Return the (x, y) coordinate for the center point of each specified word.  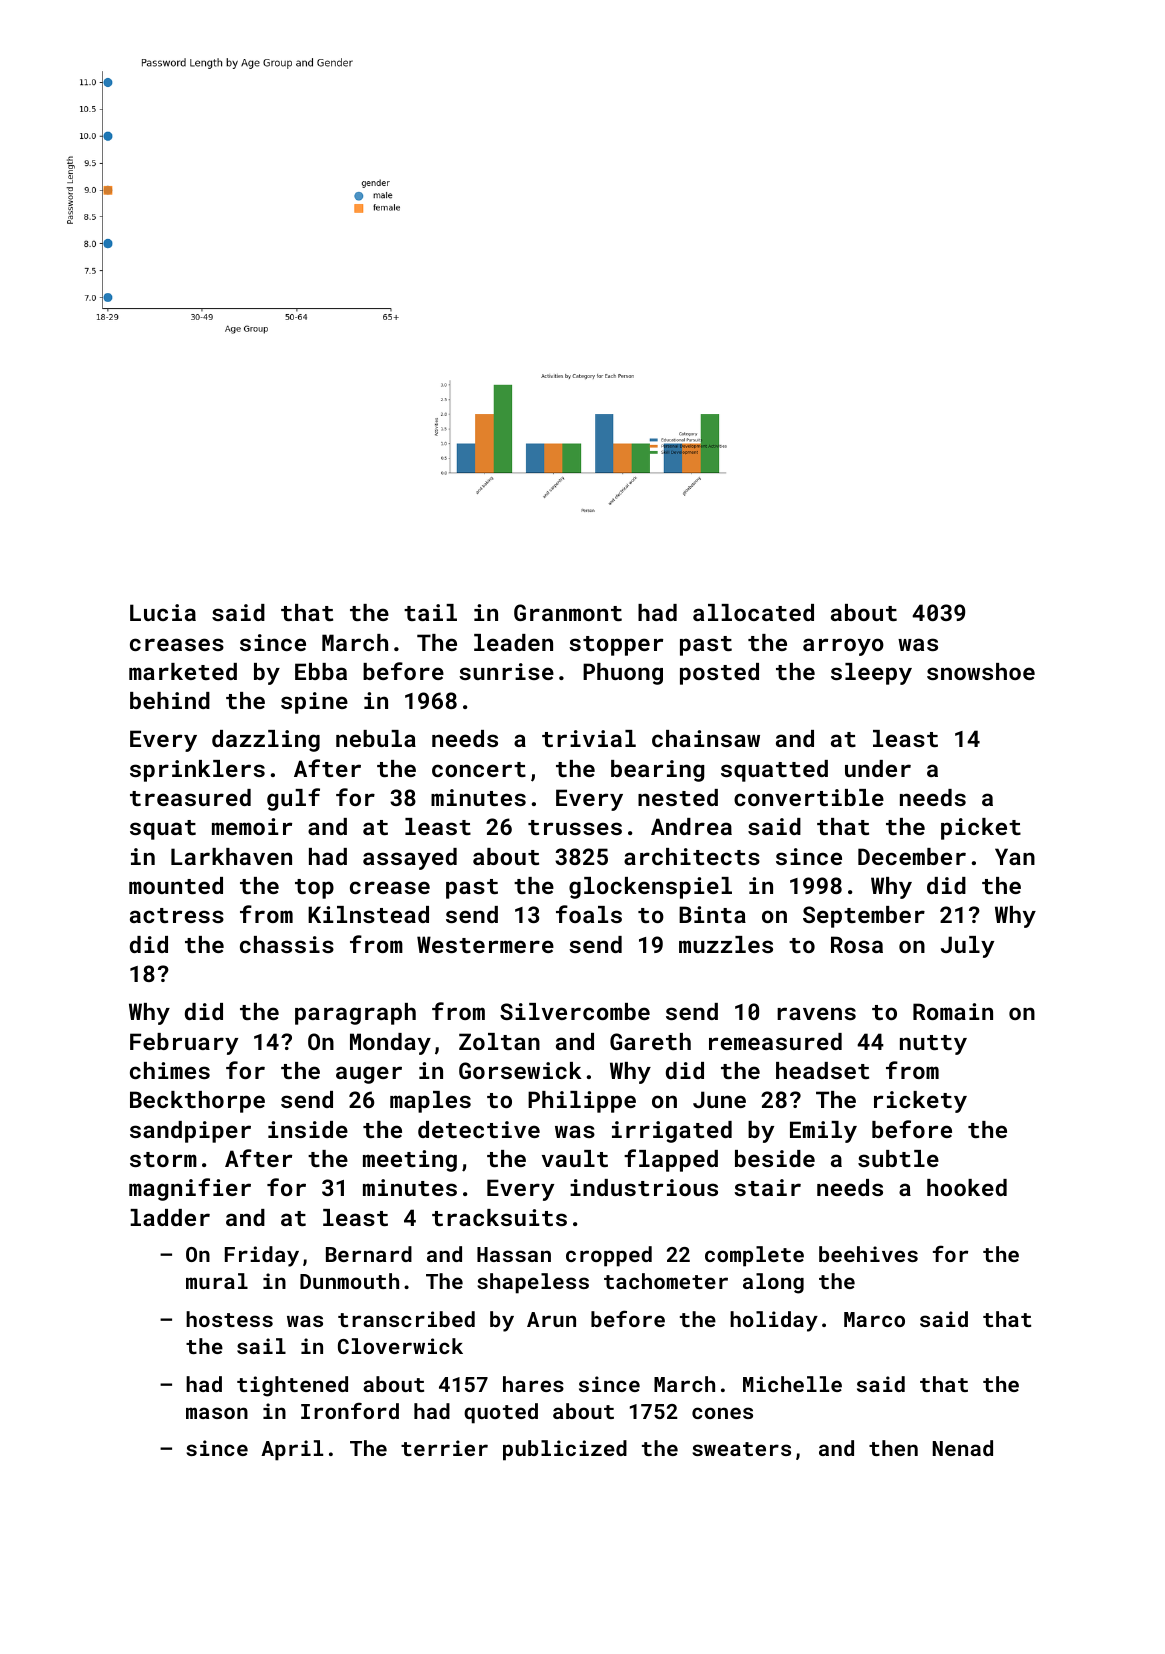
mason (217, 1413)
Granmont (568, 612)
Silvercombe (575, 1011)
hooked (967, 1187)
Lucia (163, 612)
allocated (753, 612)
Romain (953, 1011)
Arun (551, 1319)
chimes (170, 1070)
